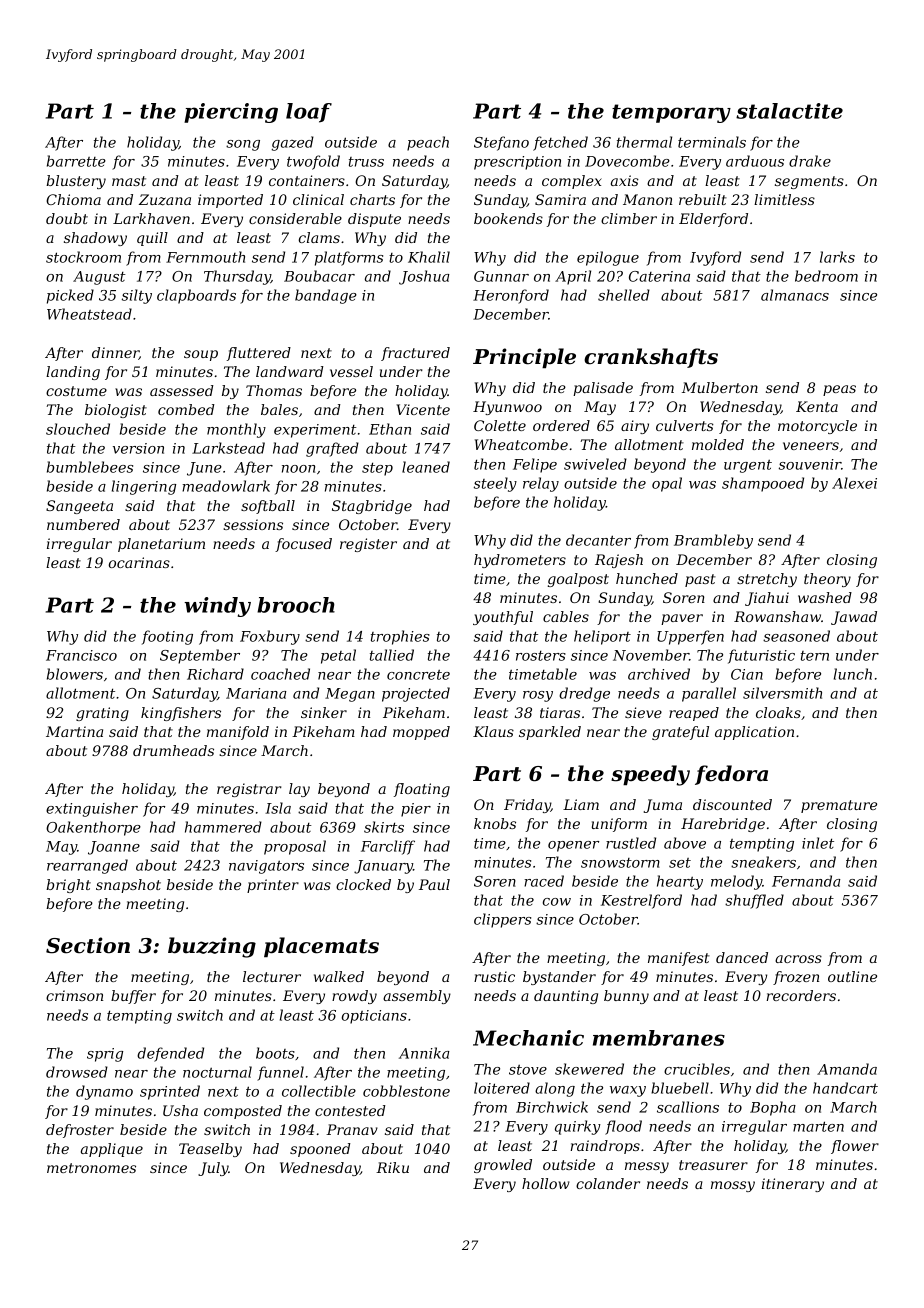 The image size is (924, 1308). I want to click on June, so click(204, 469).
